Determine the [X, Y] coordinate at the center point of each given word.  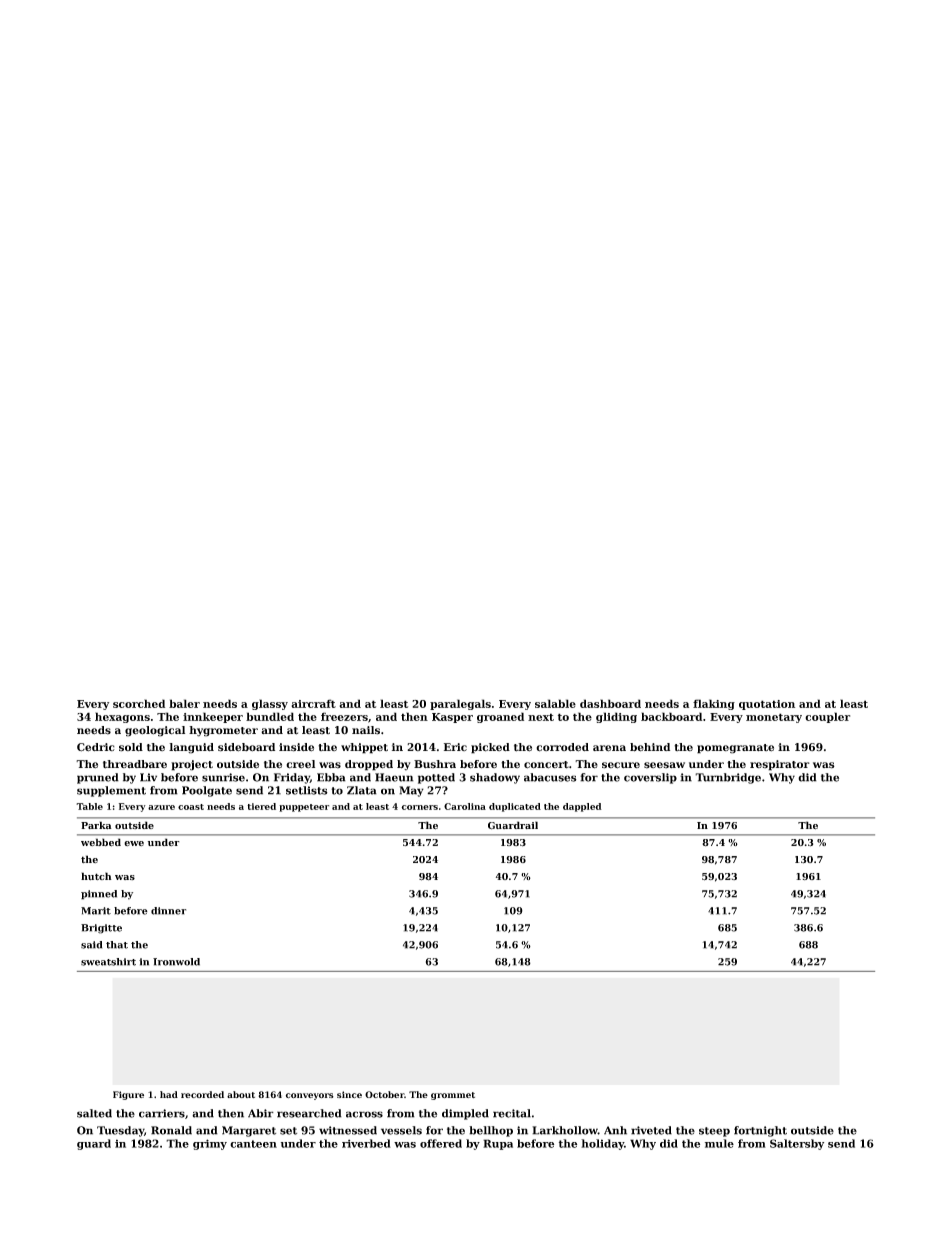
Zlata [362, 790]
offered [441, 1143]
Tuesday [120, 1131]
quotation [767, 705]
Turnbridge [728, 778]
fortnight [760, 1131]
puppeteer [304, 808]
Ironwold [176, 962]
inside [296, 747]
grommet [453, 1096]
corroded [562, 747]
